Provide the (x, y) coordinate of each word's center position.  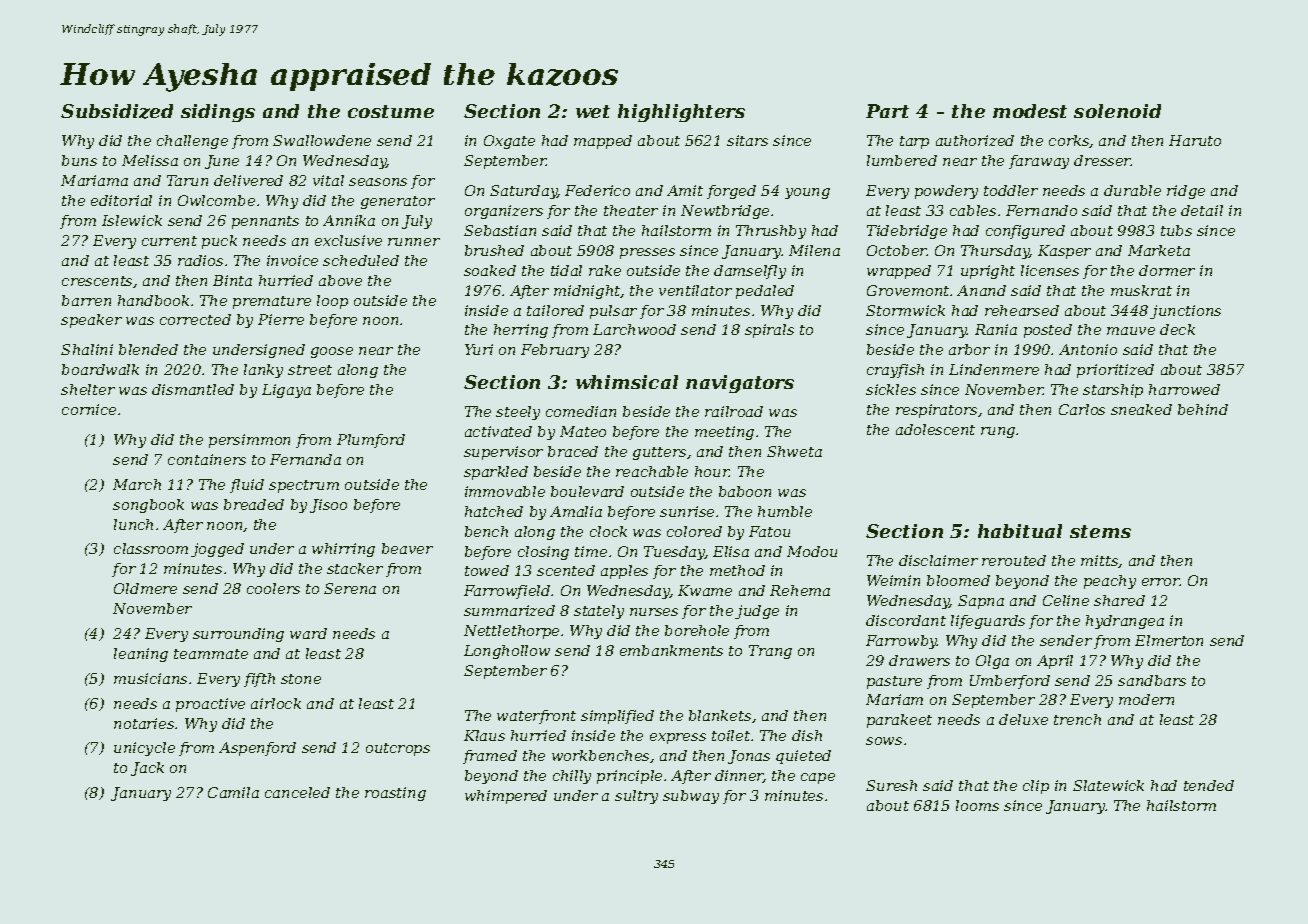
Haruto (1195, 140)
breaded (254, 504)
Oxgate (509, 142)
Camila (233, 792)
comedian (581, 411)
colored (694, 531)
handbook (153, 300)
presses (647, 253)
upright (988, 272)
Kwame (705, 590)
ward (308, 633)
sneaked (1141, 409)
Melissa (150, 160)
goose (332, 352)
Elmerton (1169, 640)
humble (785, 511)
